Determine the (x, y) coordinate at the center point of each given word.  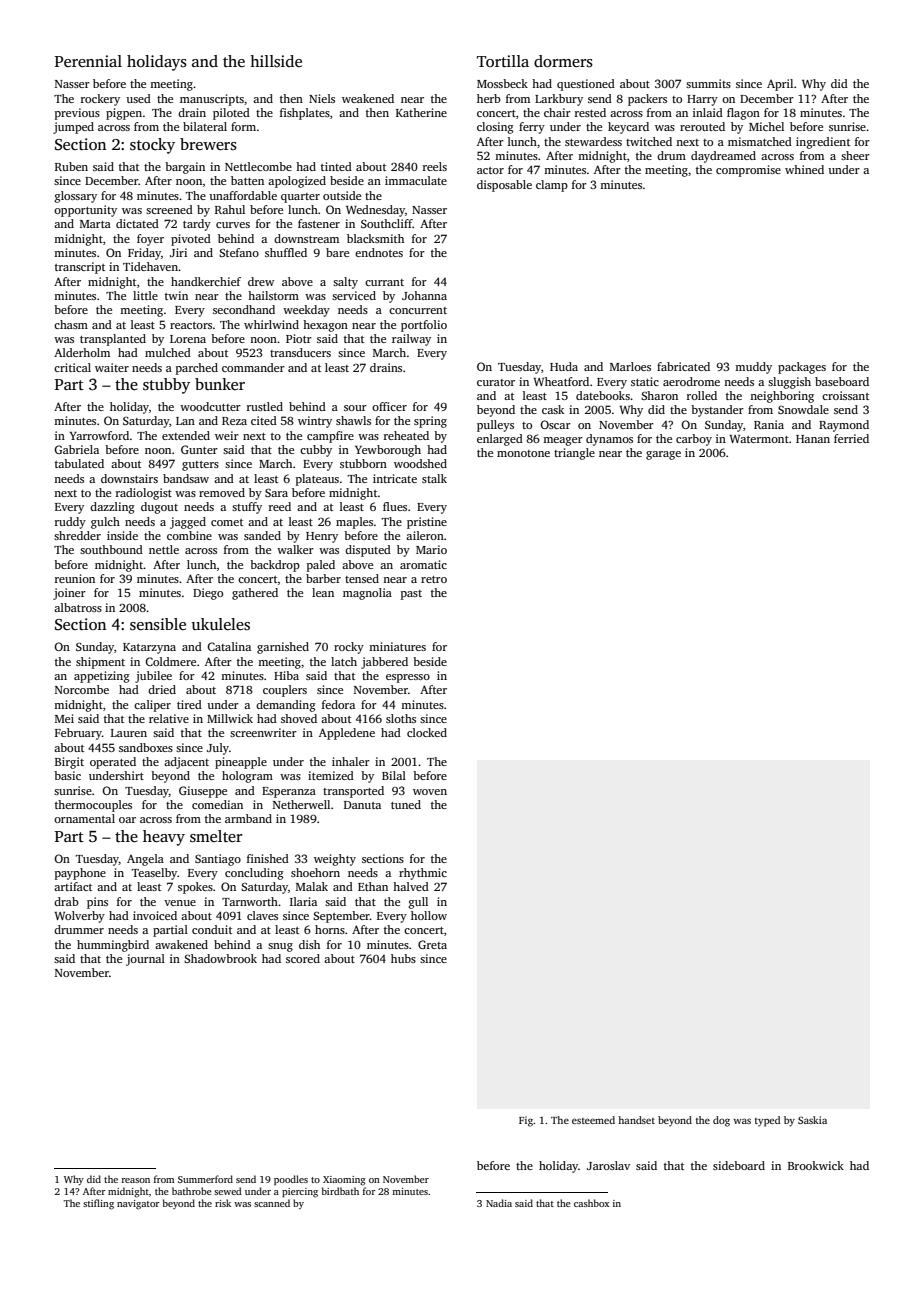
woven (430, 792)
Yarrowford (99, 435)
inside (122, 535)
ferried (851, 438)
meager (563, 441)
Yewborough (388, 451)
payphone (80, 874)
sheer (855, 155)
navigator (138, 1205)
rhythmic (423, 874)
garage (663, 455)
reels (435, 166)
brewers (208, 144)
